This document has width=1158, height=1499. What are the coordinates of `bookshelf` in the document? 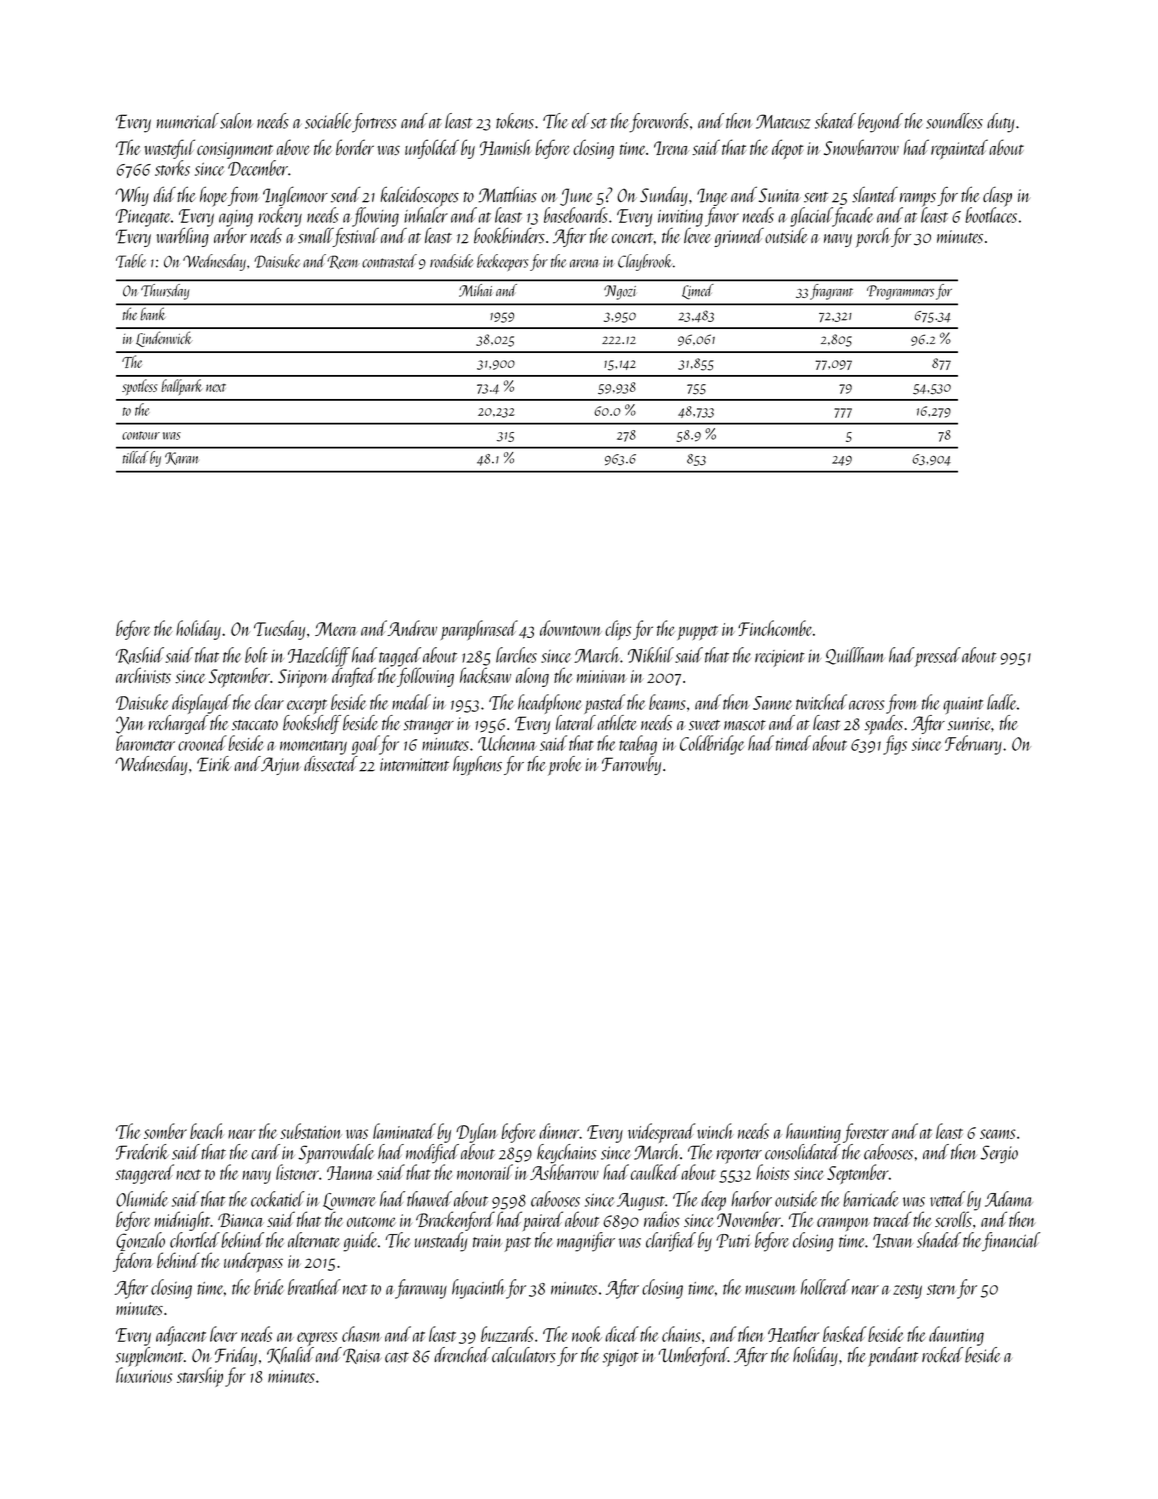 It's located at (312, 724).
